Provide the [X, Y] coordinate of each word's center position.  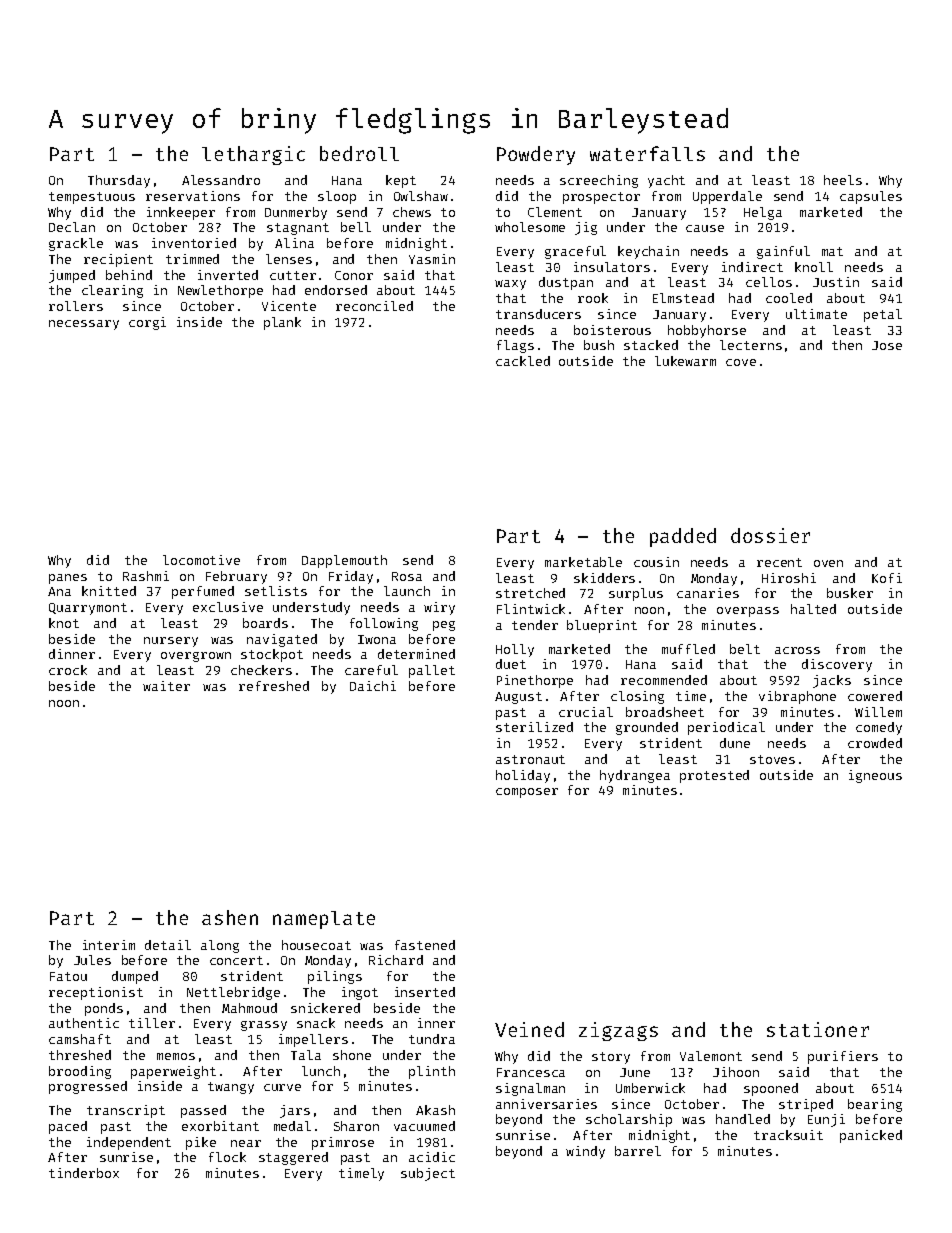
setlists [276, 591]
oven [828, 563]
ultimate [816, 314]
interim [109, 945]
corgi [147, 323]
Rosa [407, 576]
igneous [875, 776]
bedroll [359, 153]
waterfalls [647, 153]
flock [227, 1157]
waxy [510, 285]
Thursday [119, 181]
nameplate [324, 920]
